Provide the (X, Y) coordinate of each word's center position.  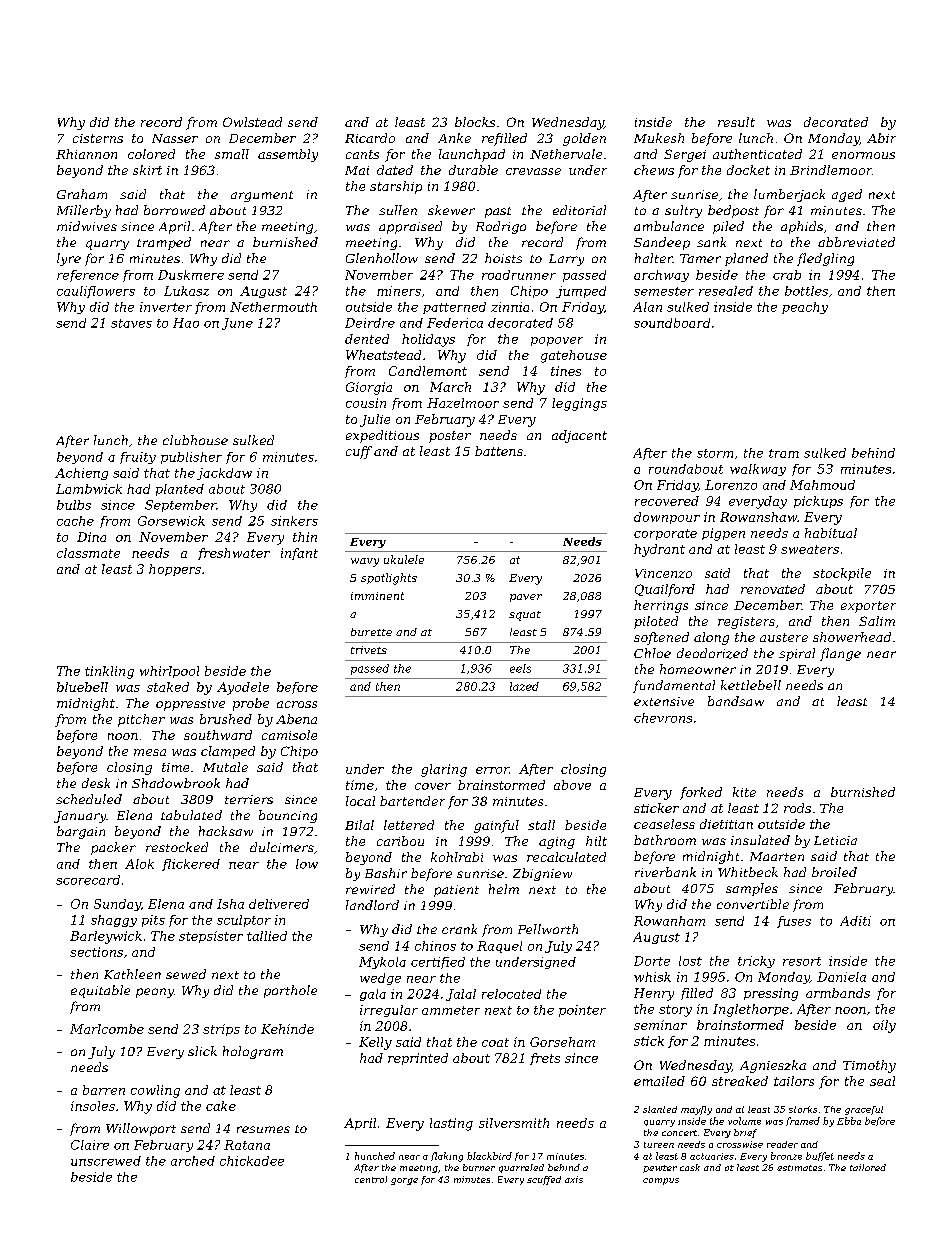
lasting (451, 1124)
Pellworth (548, 929)
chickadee (252, 1161)
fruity (138, 458)
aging (557, 843)
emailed (659, 1081)
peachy (805, 308)
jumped (581, 292)
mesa (150, 752)
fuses (794, 922)
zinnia (510, 307)
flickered (191, 865)
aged (847, 195)
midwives (87, 226)
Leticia (835, 840)
